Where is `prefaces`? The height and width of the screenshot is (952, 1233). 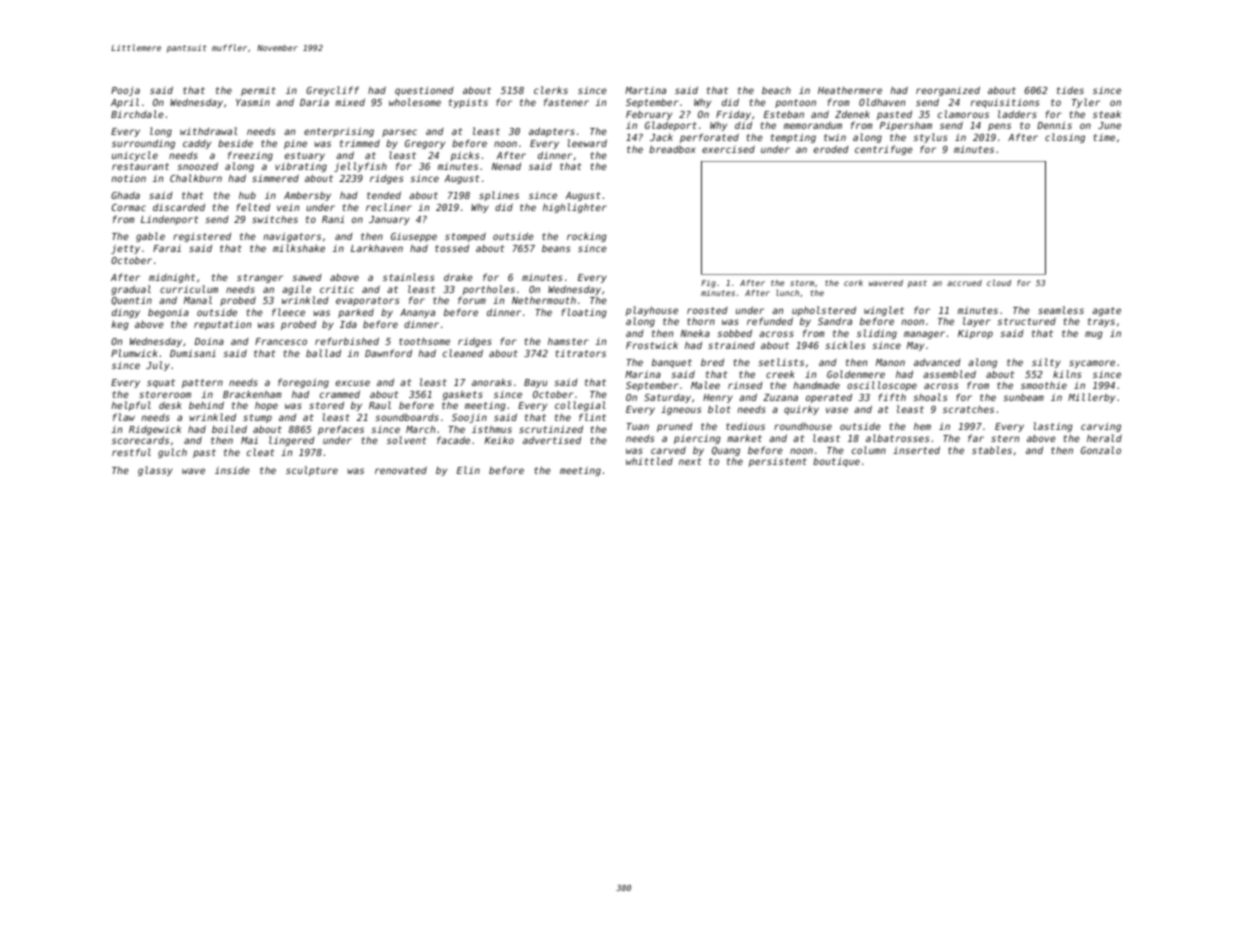
prefaces is located at coordinates (341, 430).
